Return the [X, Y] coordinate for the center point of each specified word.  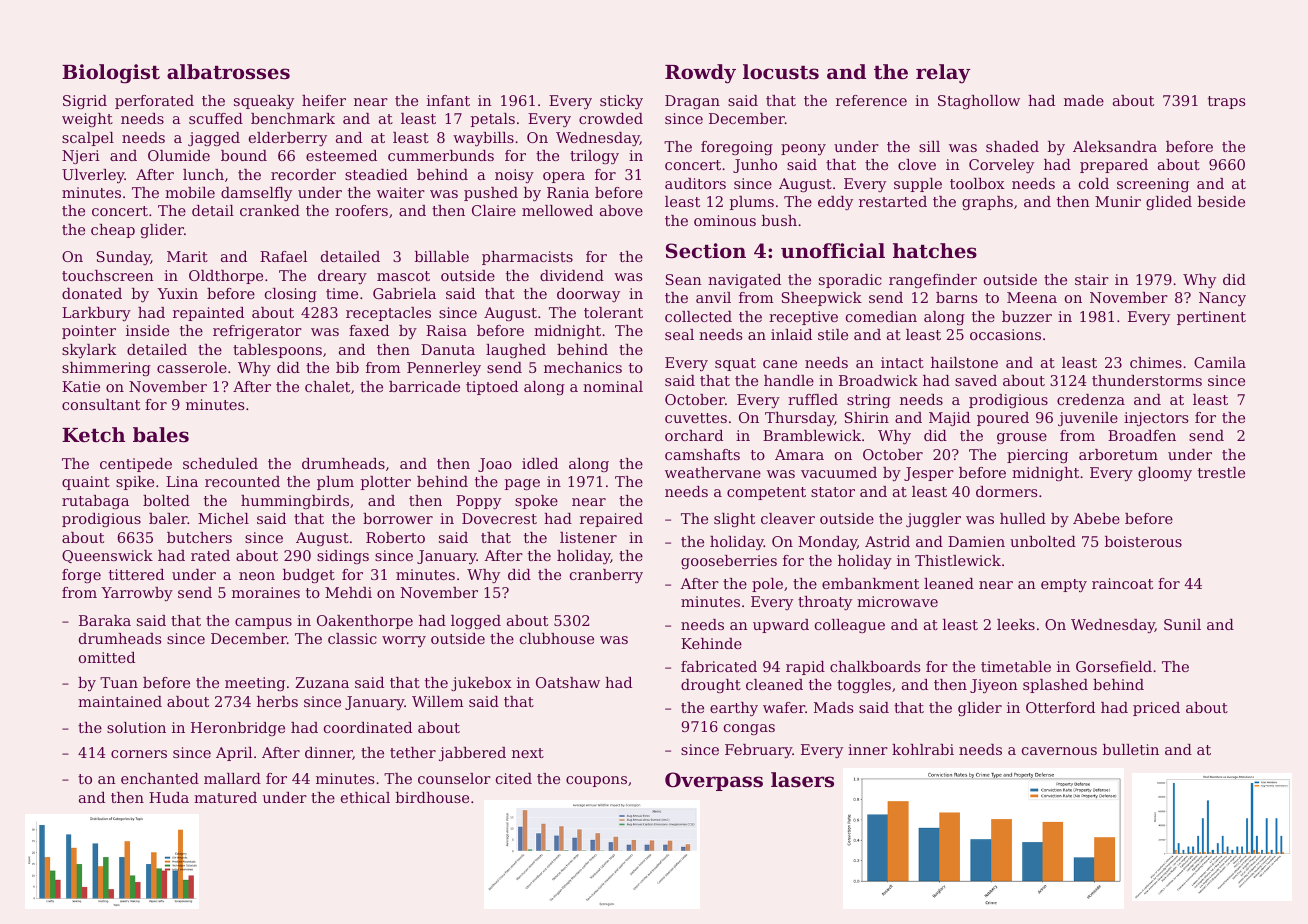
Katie [81, 386]
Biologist [111, 74]
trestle [1221, 472]
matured [225, 797]
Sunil [1182, 624]
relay [943, 74]
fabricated [719, 666]
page [522, 484]
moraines [266, 592]
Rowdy [700, 74]
